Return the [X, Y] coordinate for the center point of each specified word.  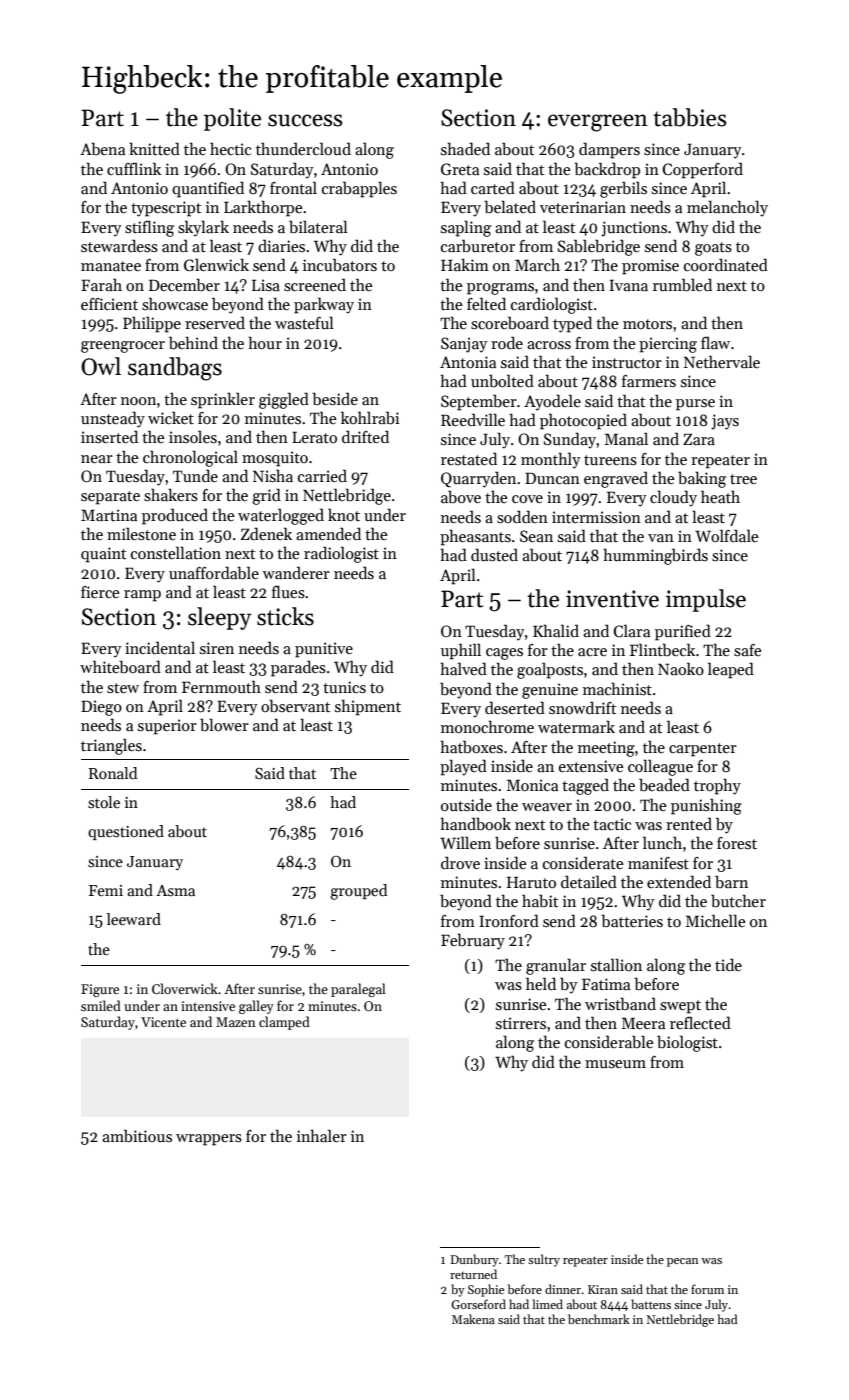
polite [232, 119]
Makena [473, 1319]
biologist [687, 1043]
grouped [358, 892]
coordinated [726, 264]
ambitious [137, 1136]
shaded [465, 148]
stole [104, 802]
